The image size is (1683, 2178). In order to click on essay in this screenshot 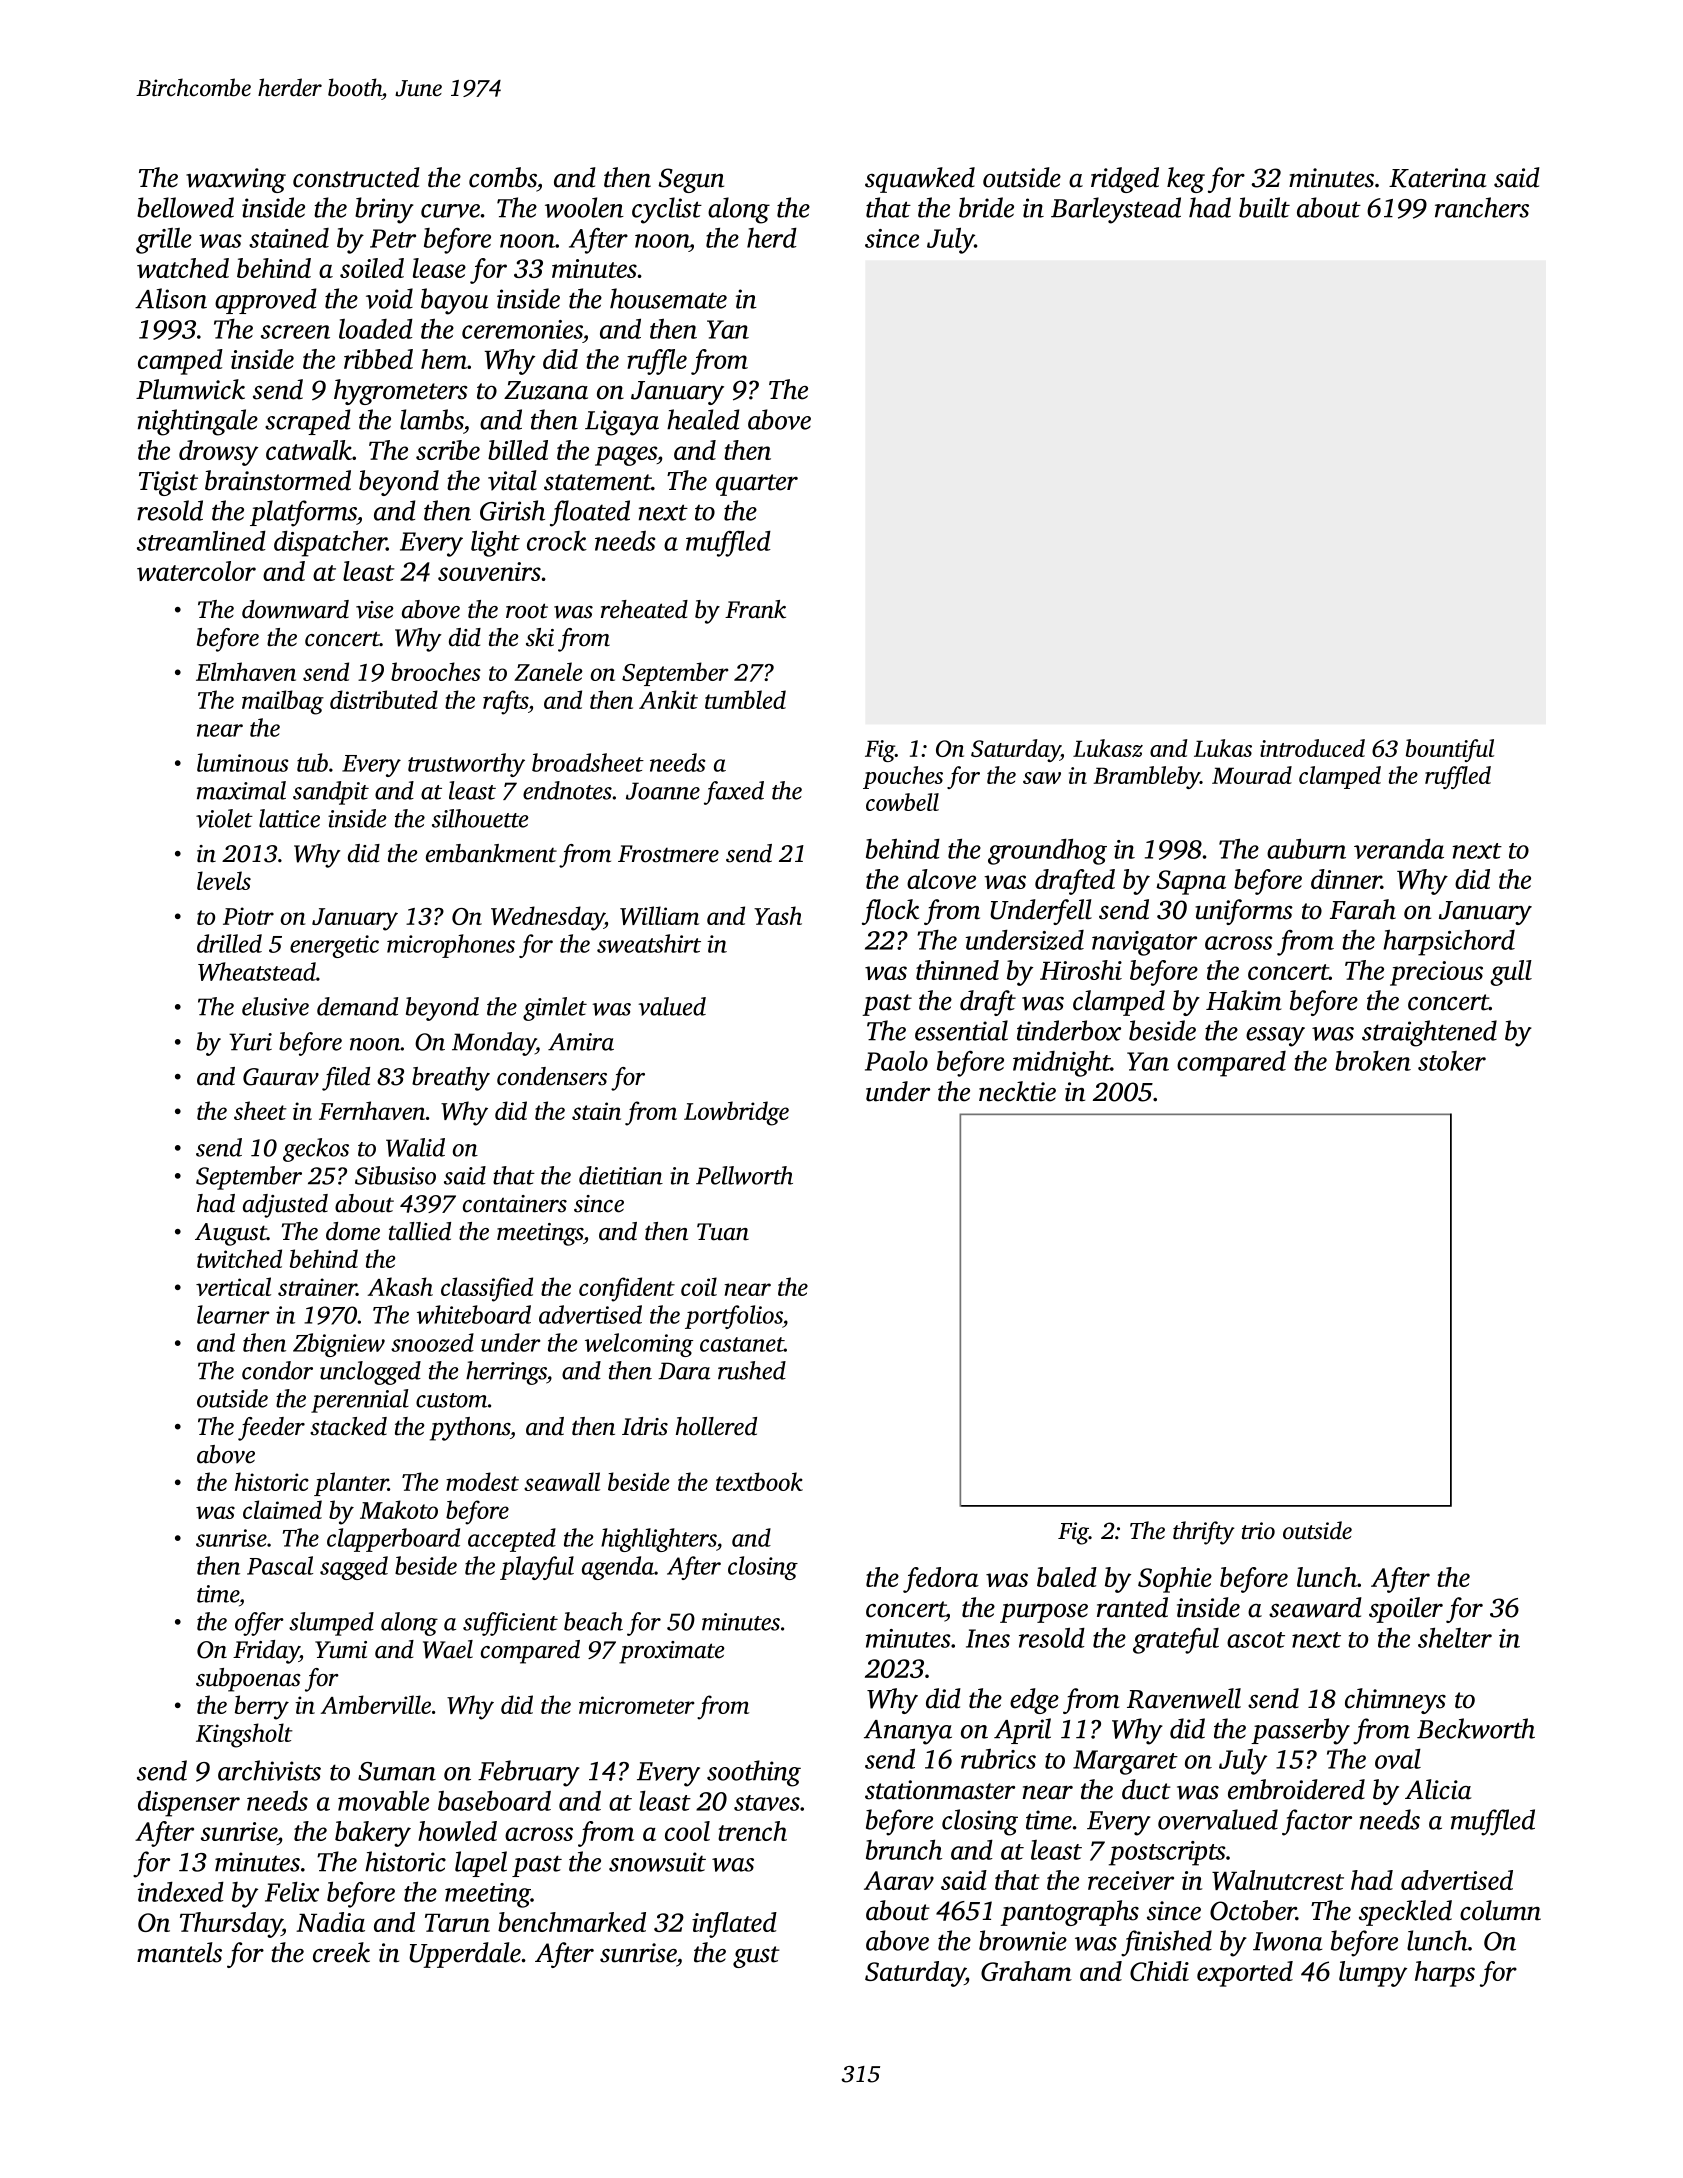, I will do `click(1275, 1037)`.
